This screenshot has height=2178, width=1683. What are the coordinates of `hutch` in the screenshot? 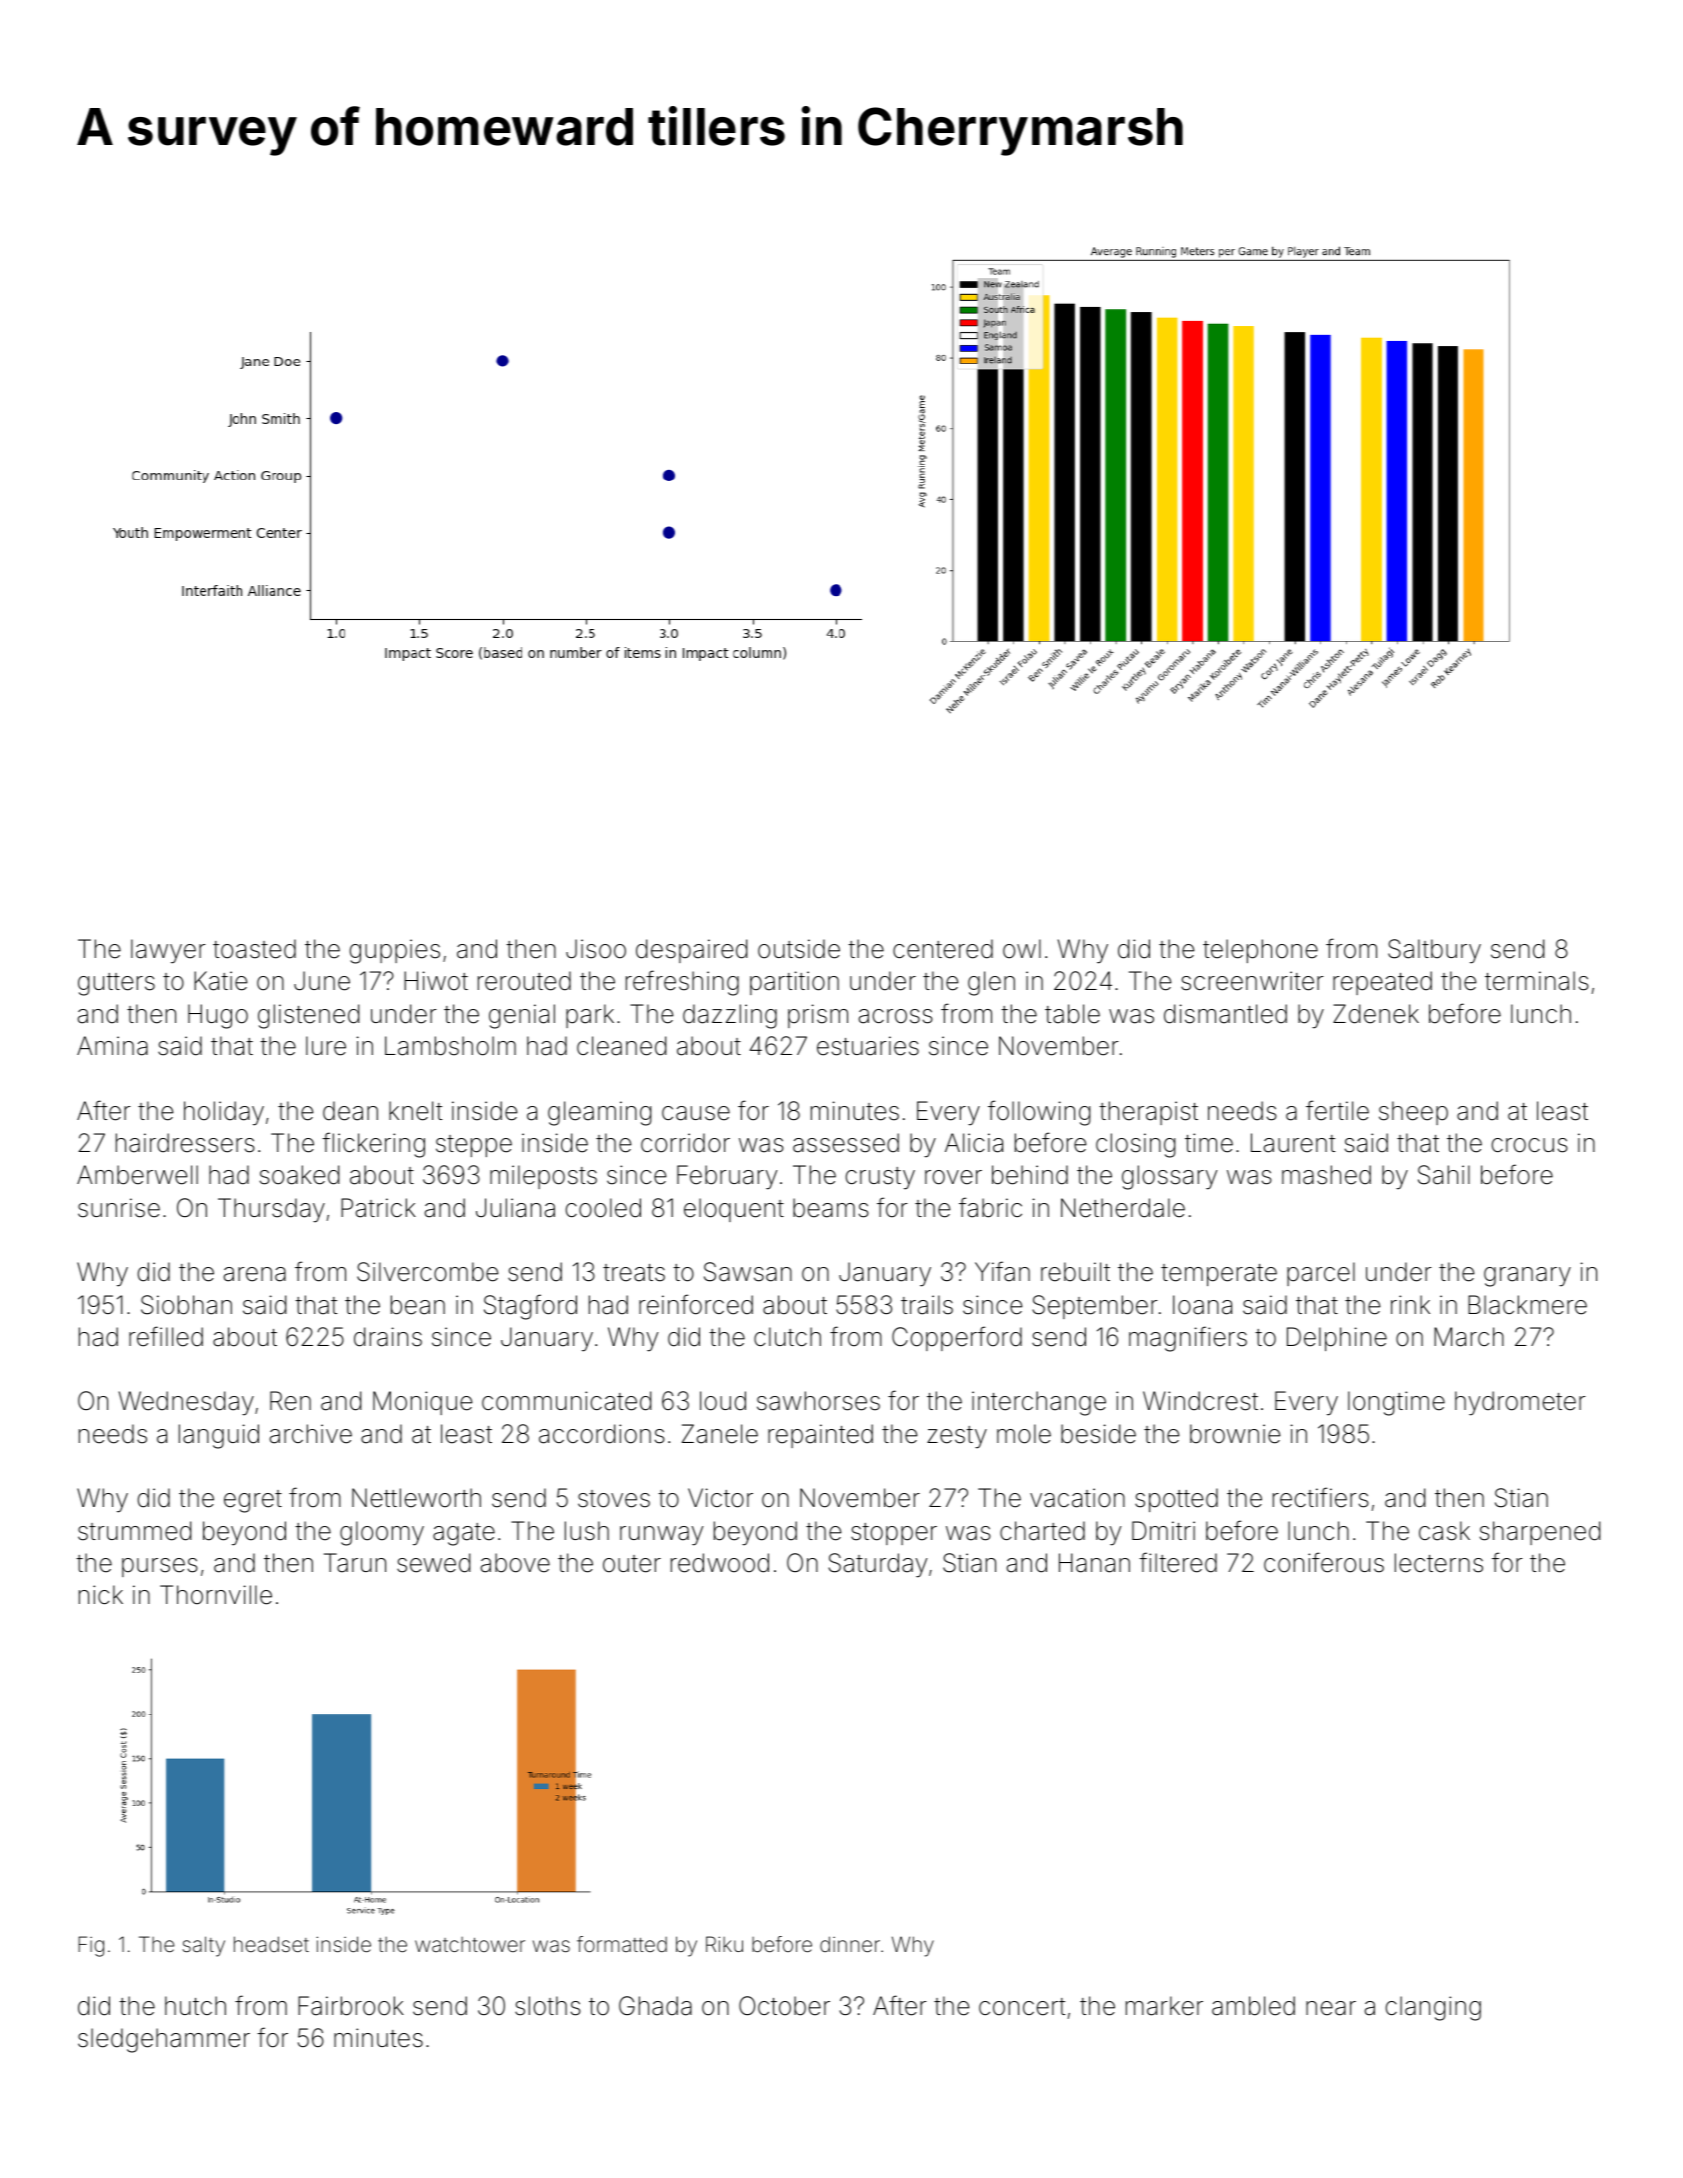 It's located at (195, 2005).
